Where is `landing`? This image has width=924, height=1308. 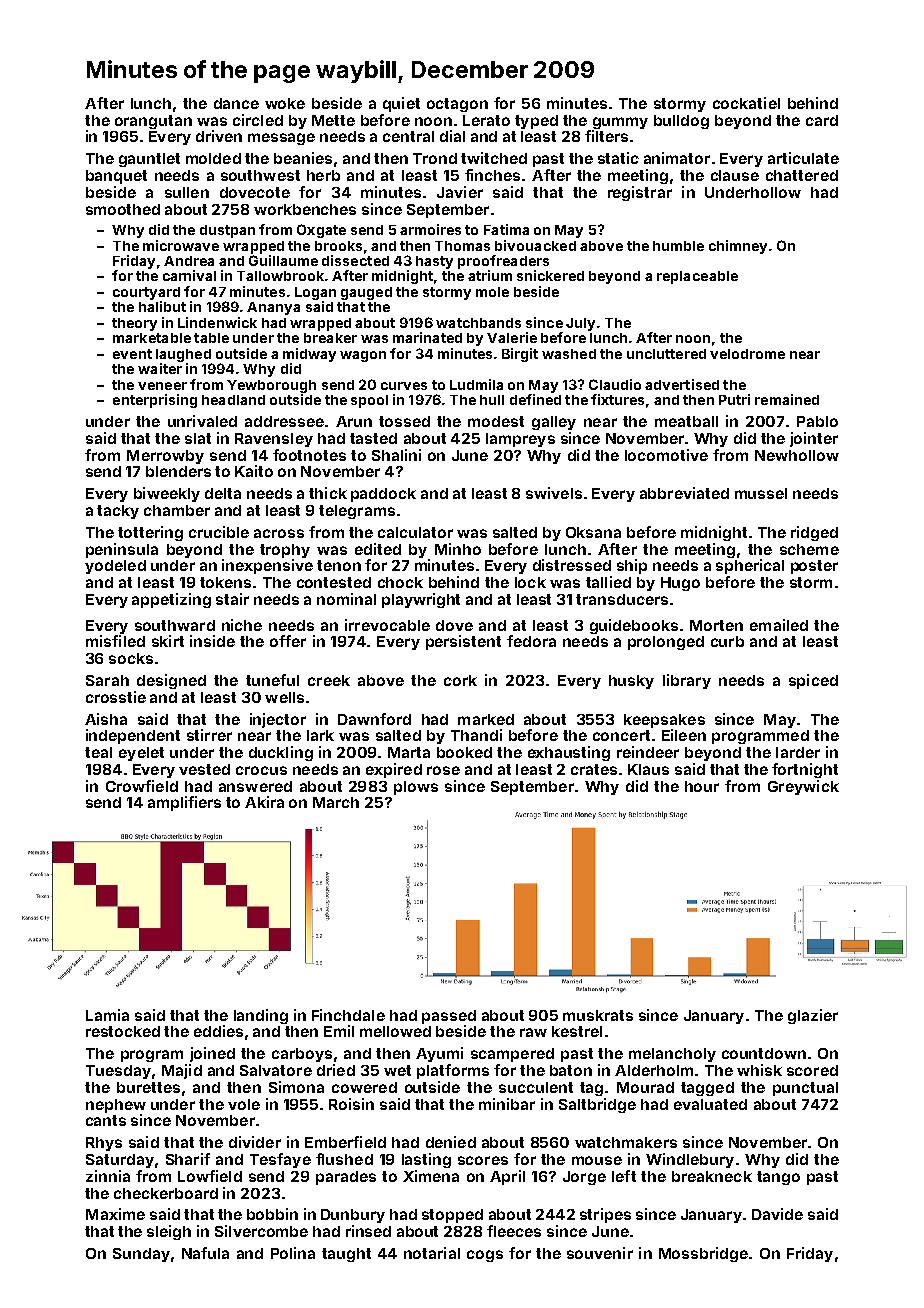
landing is located at coordinates (261, 1016).
